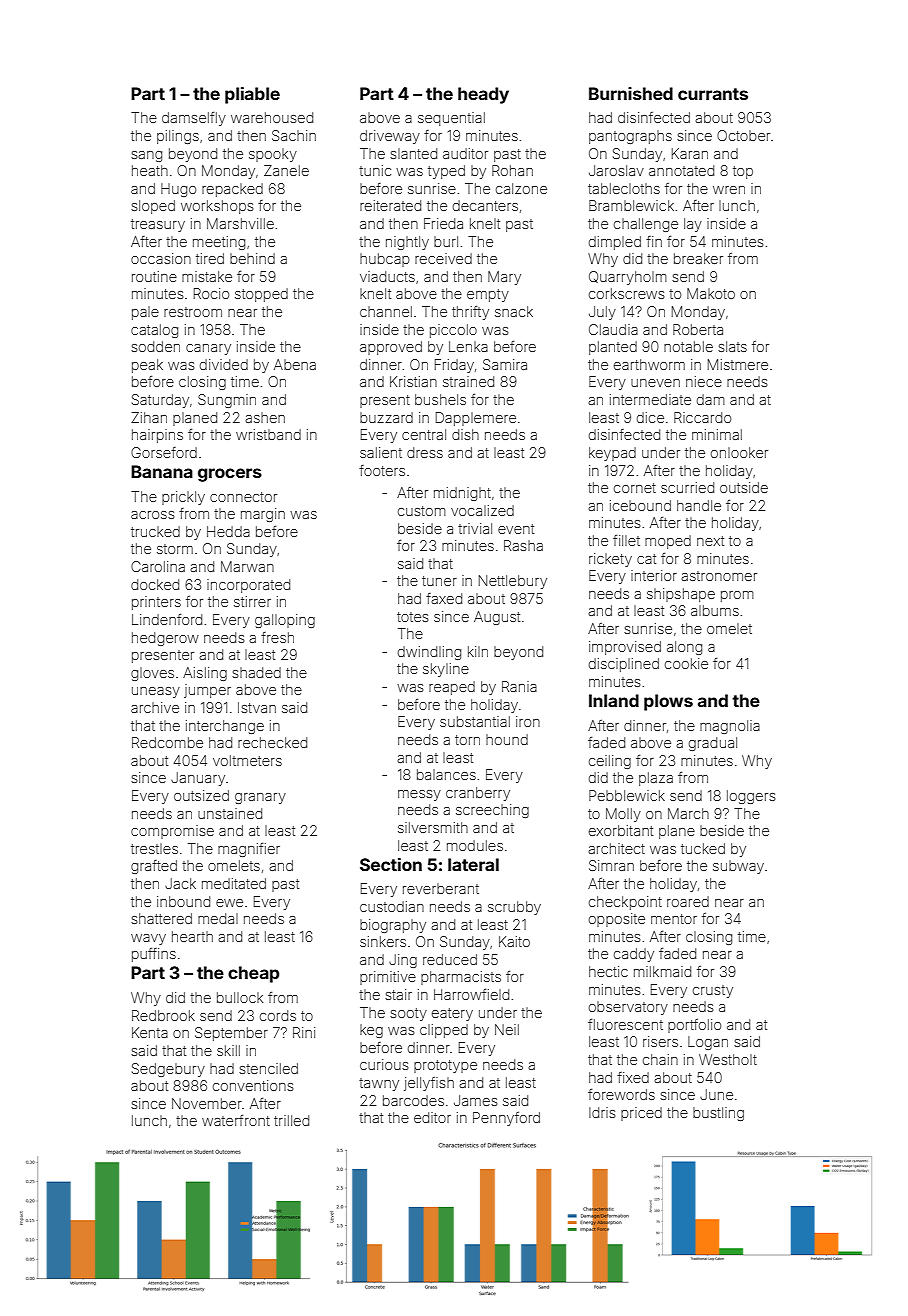 Image resolution: width=908 pixels, height=1316 pixels. What do you see at coordinates (152, 674) in the screenshot?
I see `gloves` at bounding box center [152, 674].
